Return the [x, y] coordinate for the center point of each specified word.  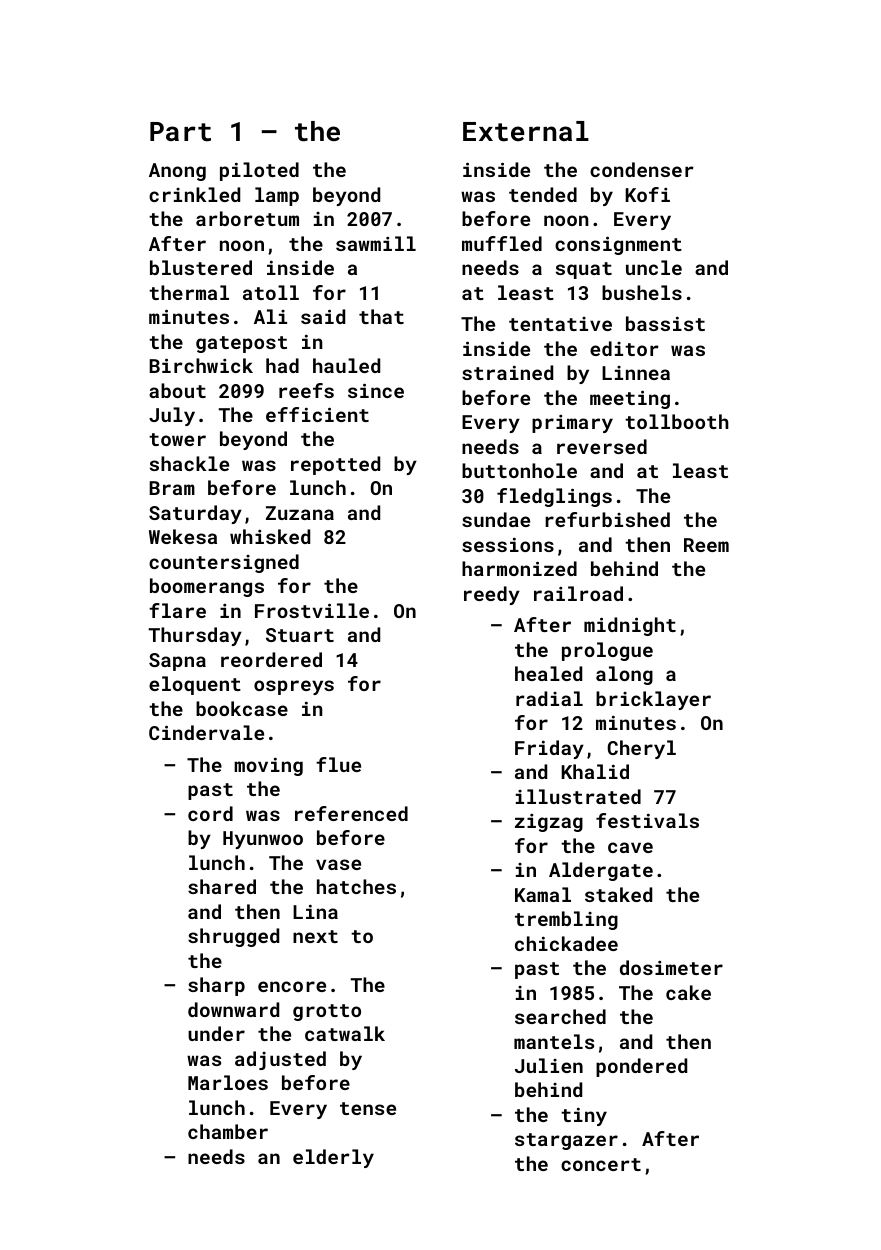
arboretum [247, 218]
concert [601, 1164]
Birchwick [201, 365]
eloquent [195, 685]
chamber [228, 1131]
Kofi [647, 194]
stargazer [566, 1141]
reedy [492, 595]
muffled [502, 243]
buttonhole [519, 470]
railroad [578, 593]
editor [624, 348]
